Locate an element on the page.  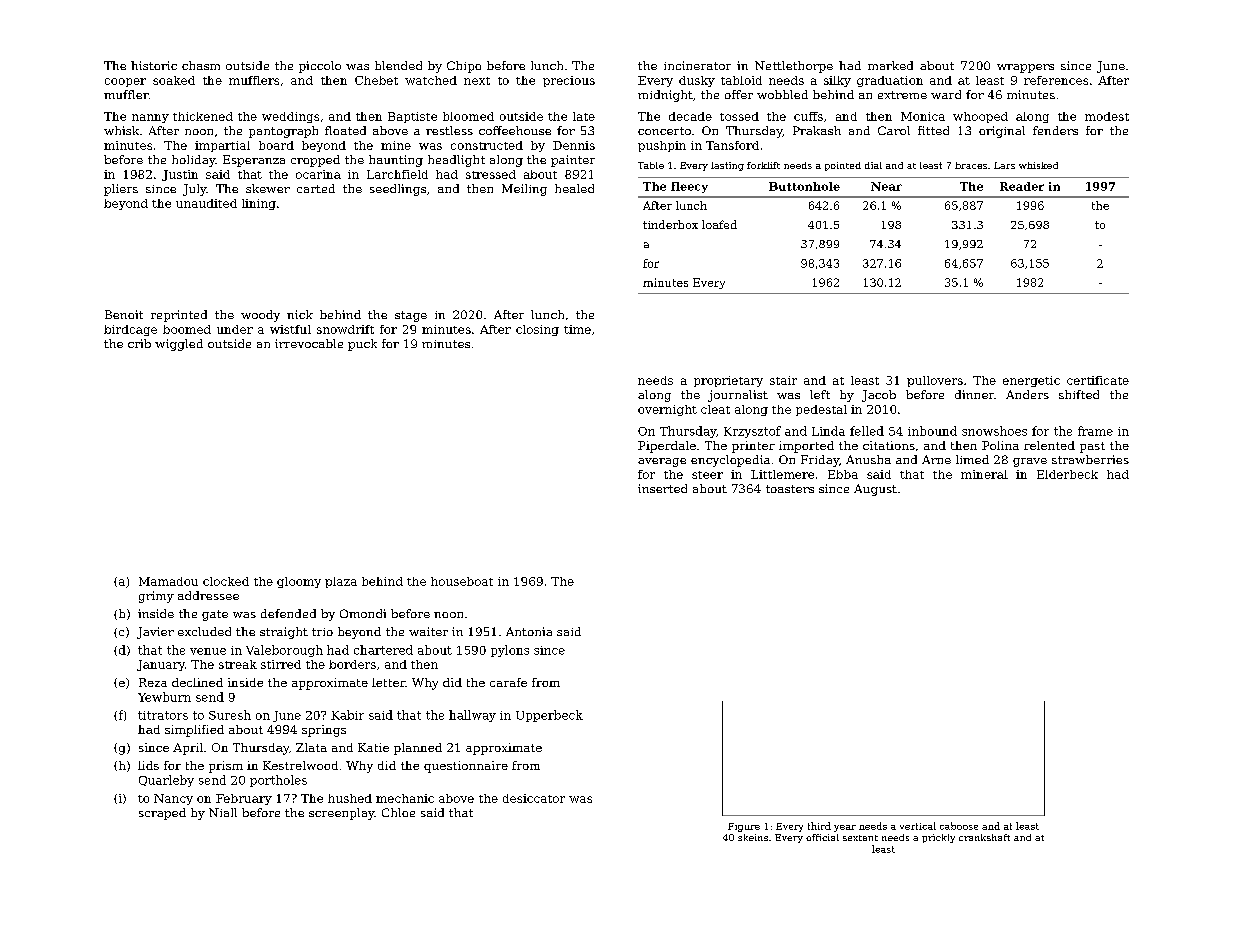
trio is located at coordinates (322, 632).
